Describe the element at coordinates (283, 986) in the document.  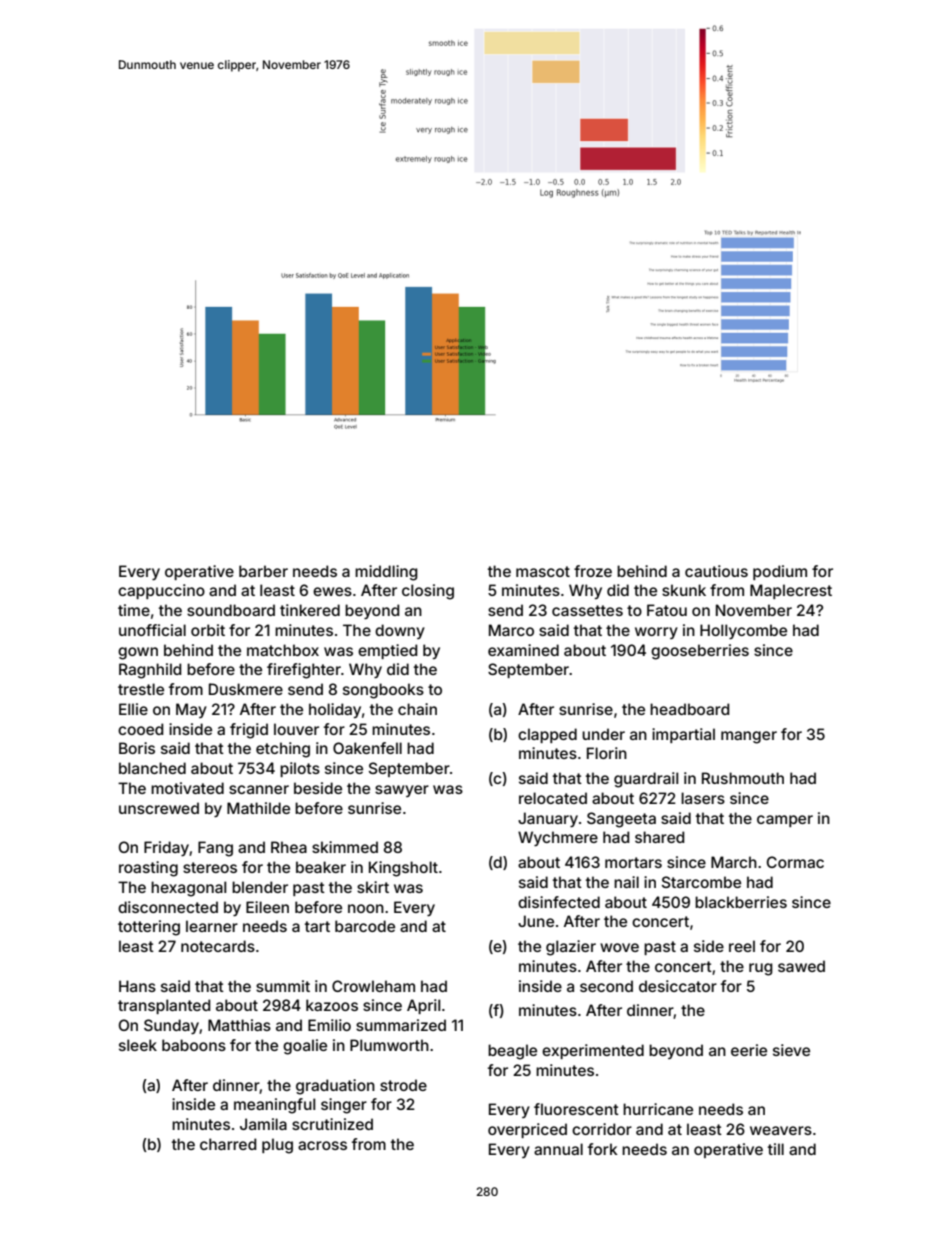
I see `summit` at that location.
